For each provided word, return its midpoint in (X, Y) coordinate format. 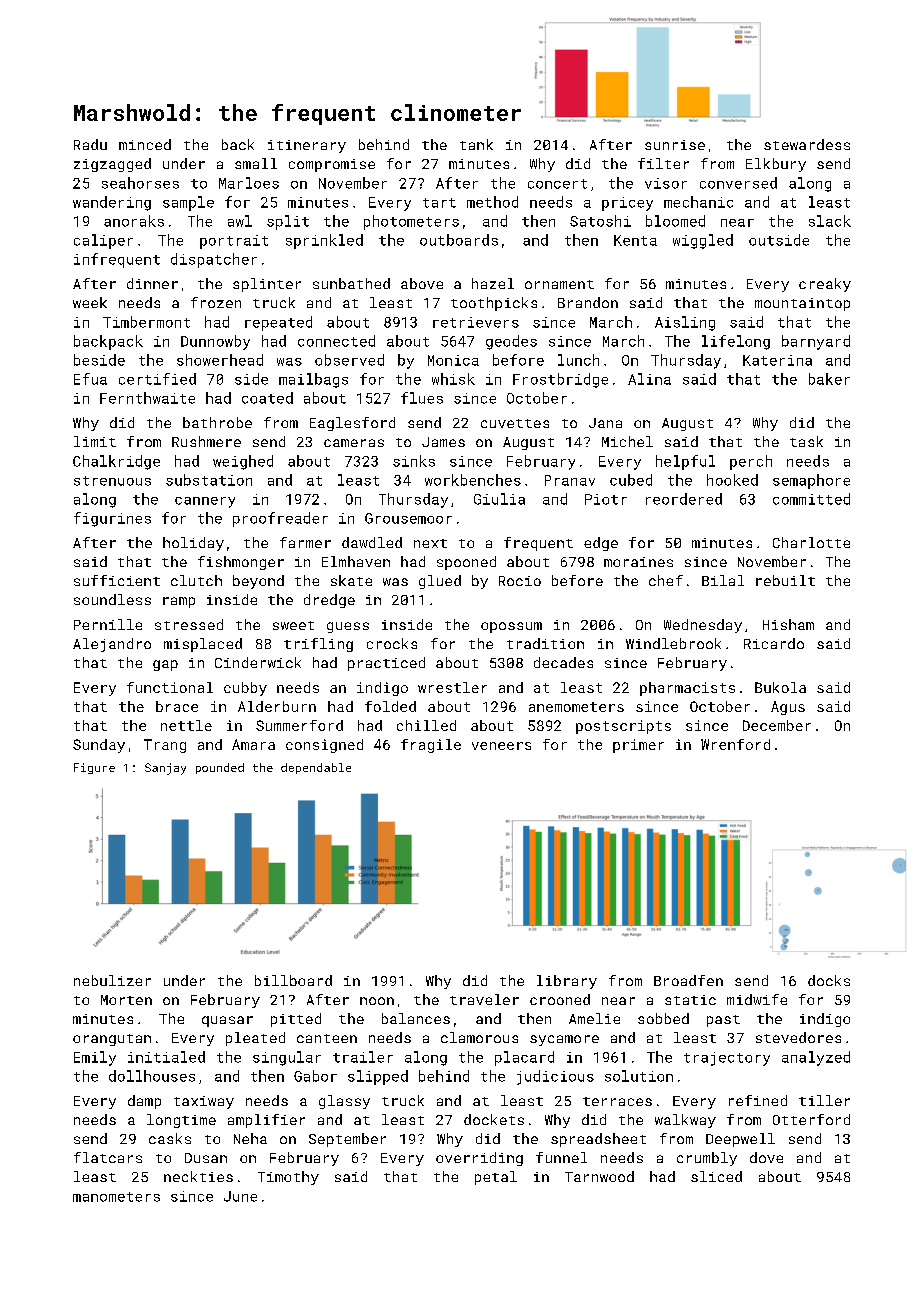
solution (639, 1076)
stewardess (807, 144)
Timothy (288, 1178)
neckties (198, 1176)
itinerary (307, 146)
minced (145, 144)
